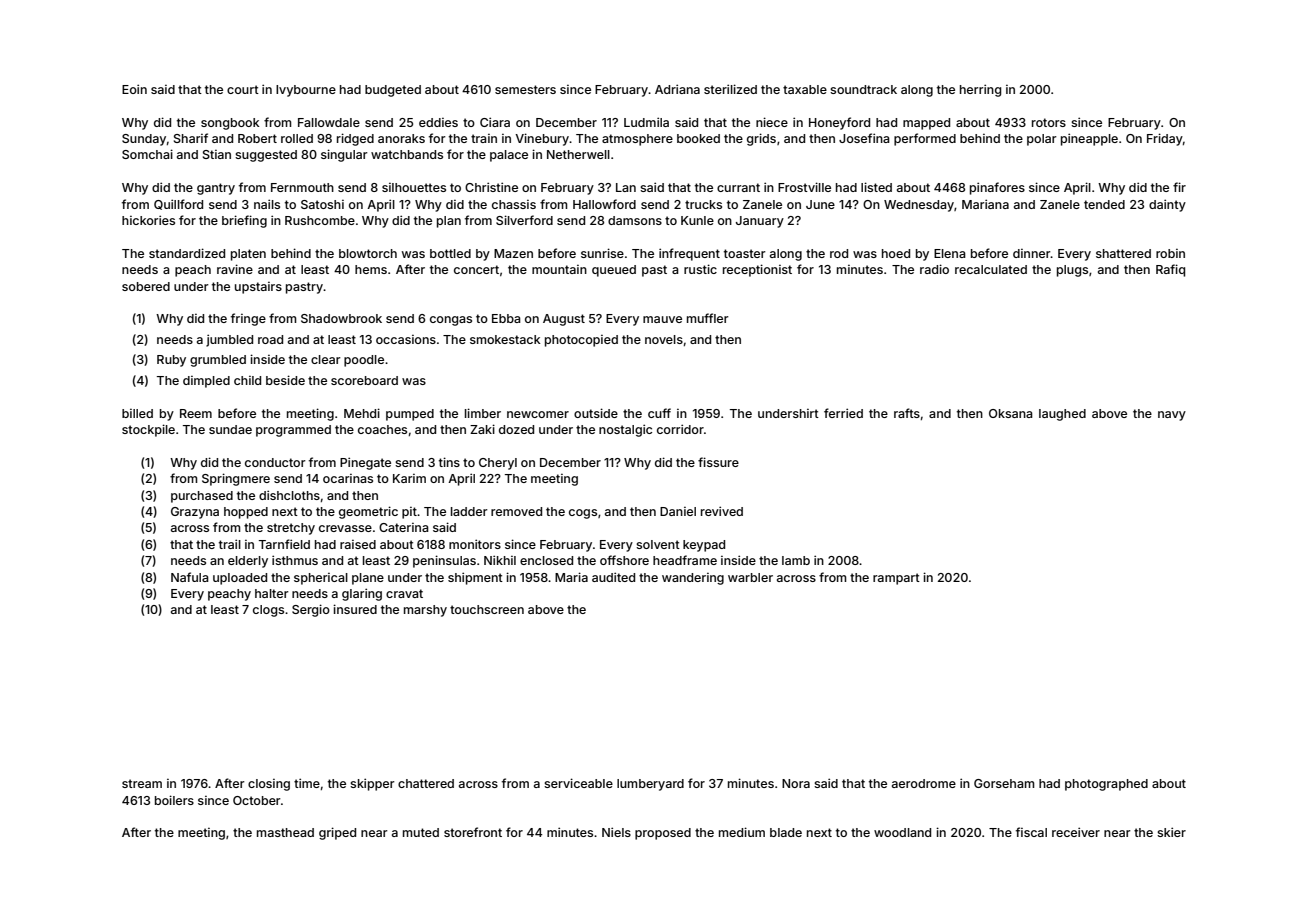 This screenshot has width=1308, height=924. What do you see at coordinates (1104, 204) in the screenshot?
I see `tended` at bounding box center [1104, 204].
